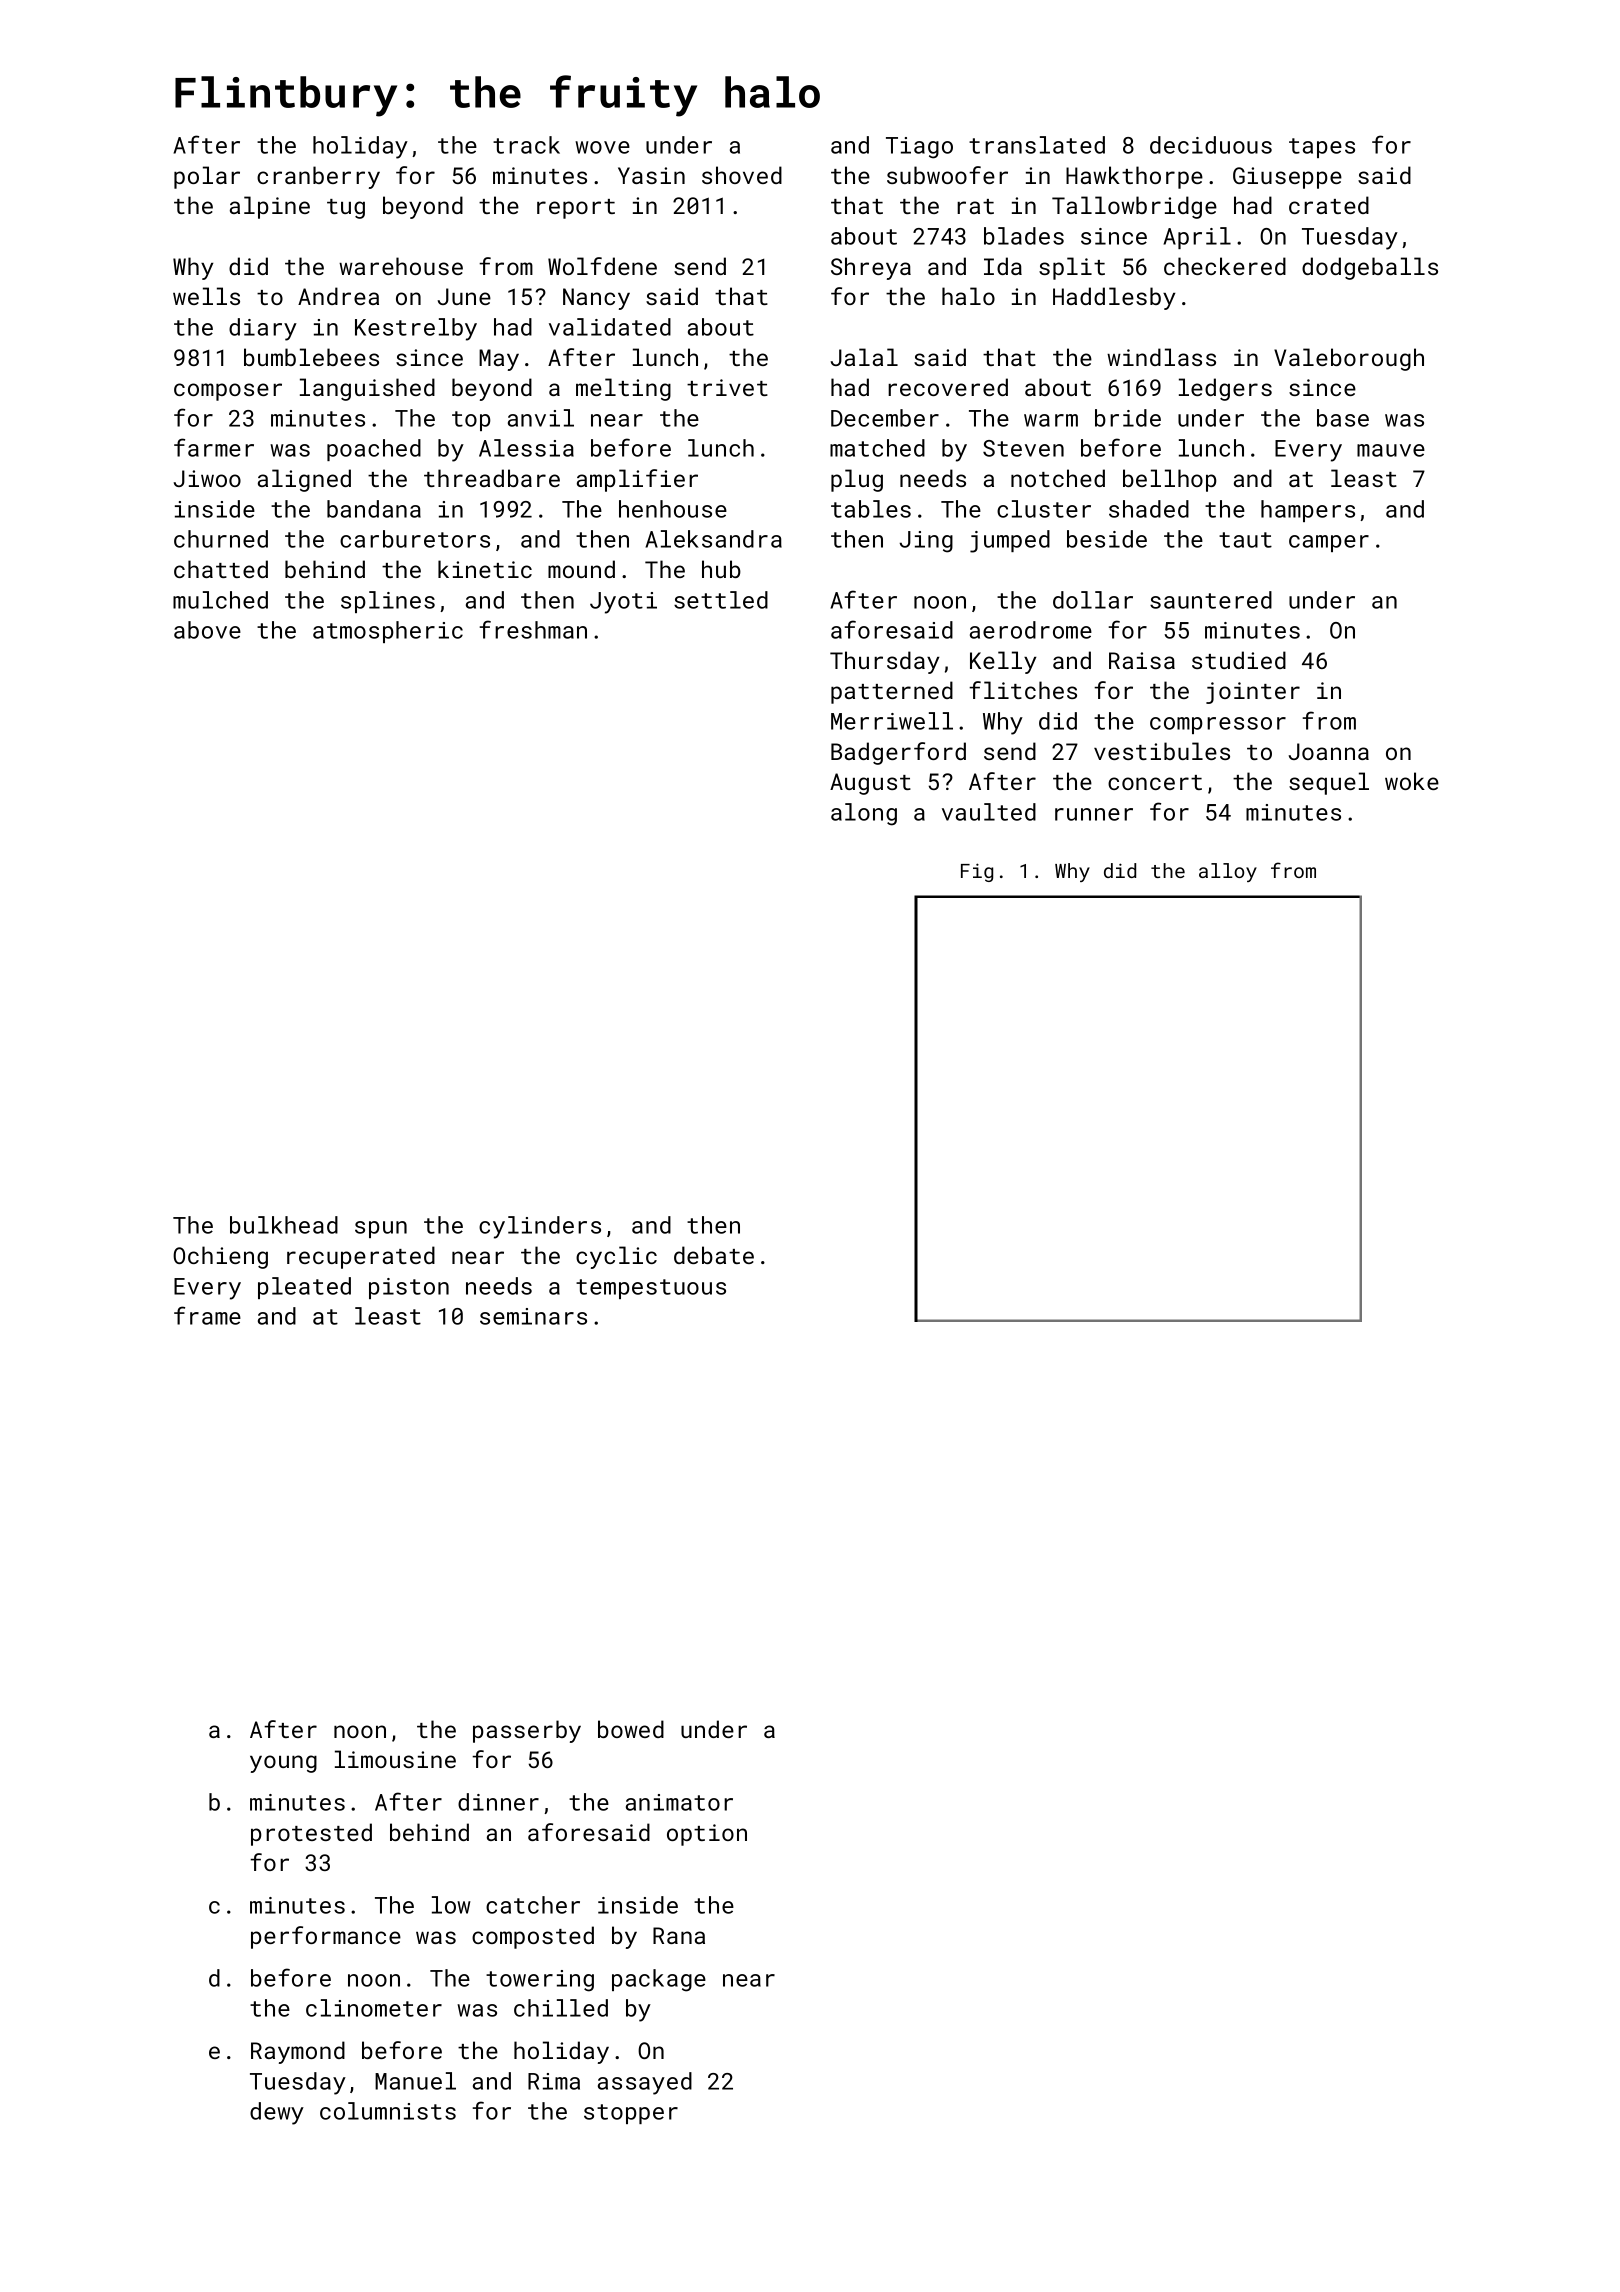 Image resolution: width=1620 pixels, height=2292 pixels. Describe the element at coordinates (318, 177) in the screenshot. I see `cranberry` at that location.
